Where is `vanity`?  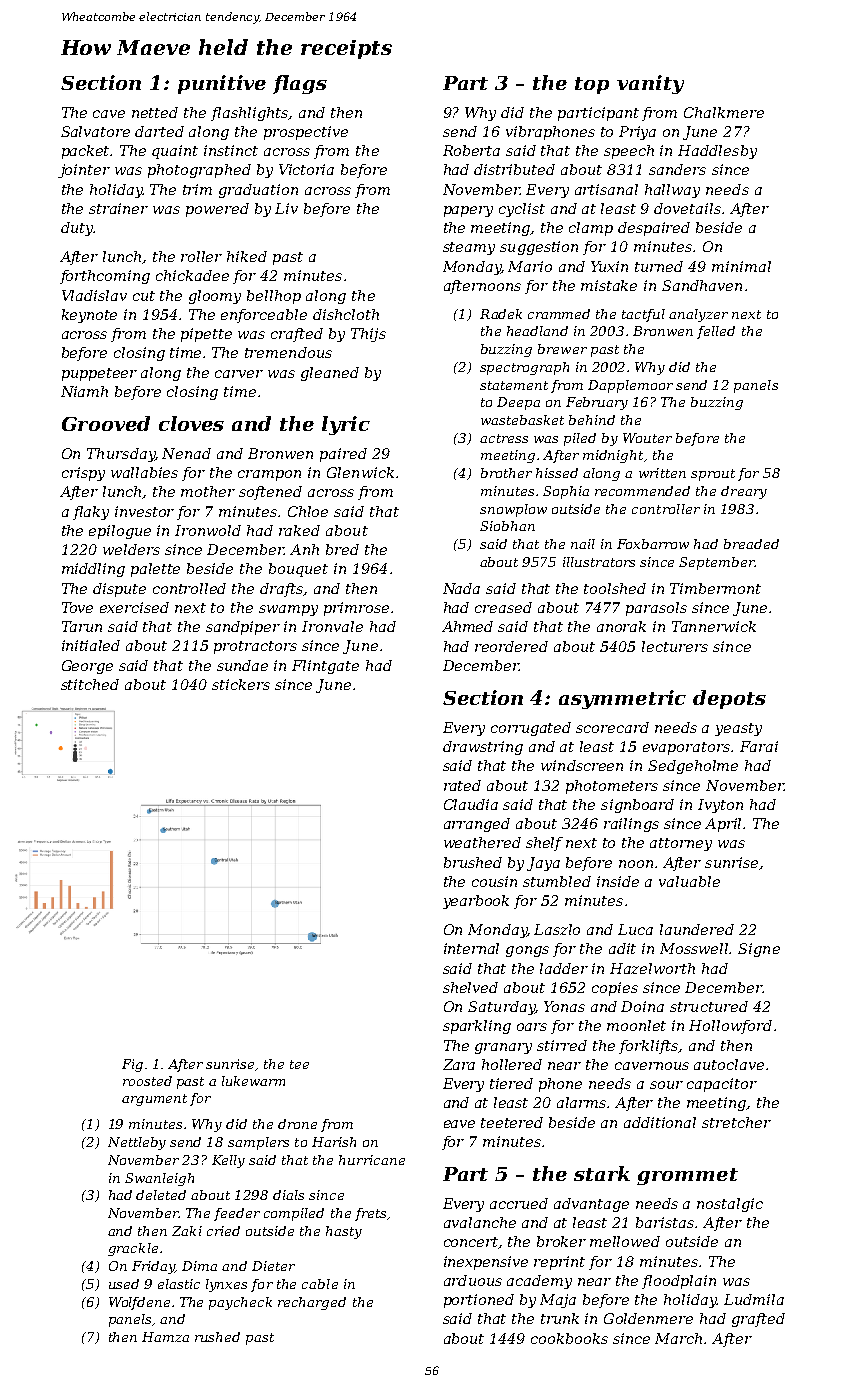 vanity is located at coordinates (650, 84).
